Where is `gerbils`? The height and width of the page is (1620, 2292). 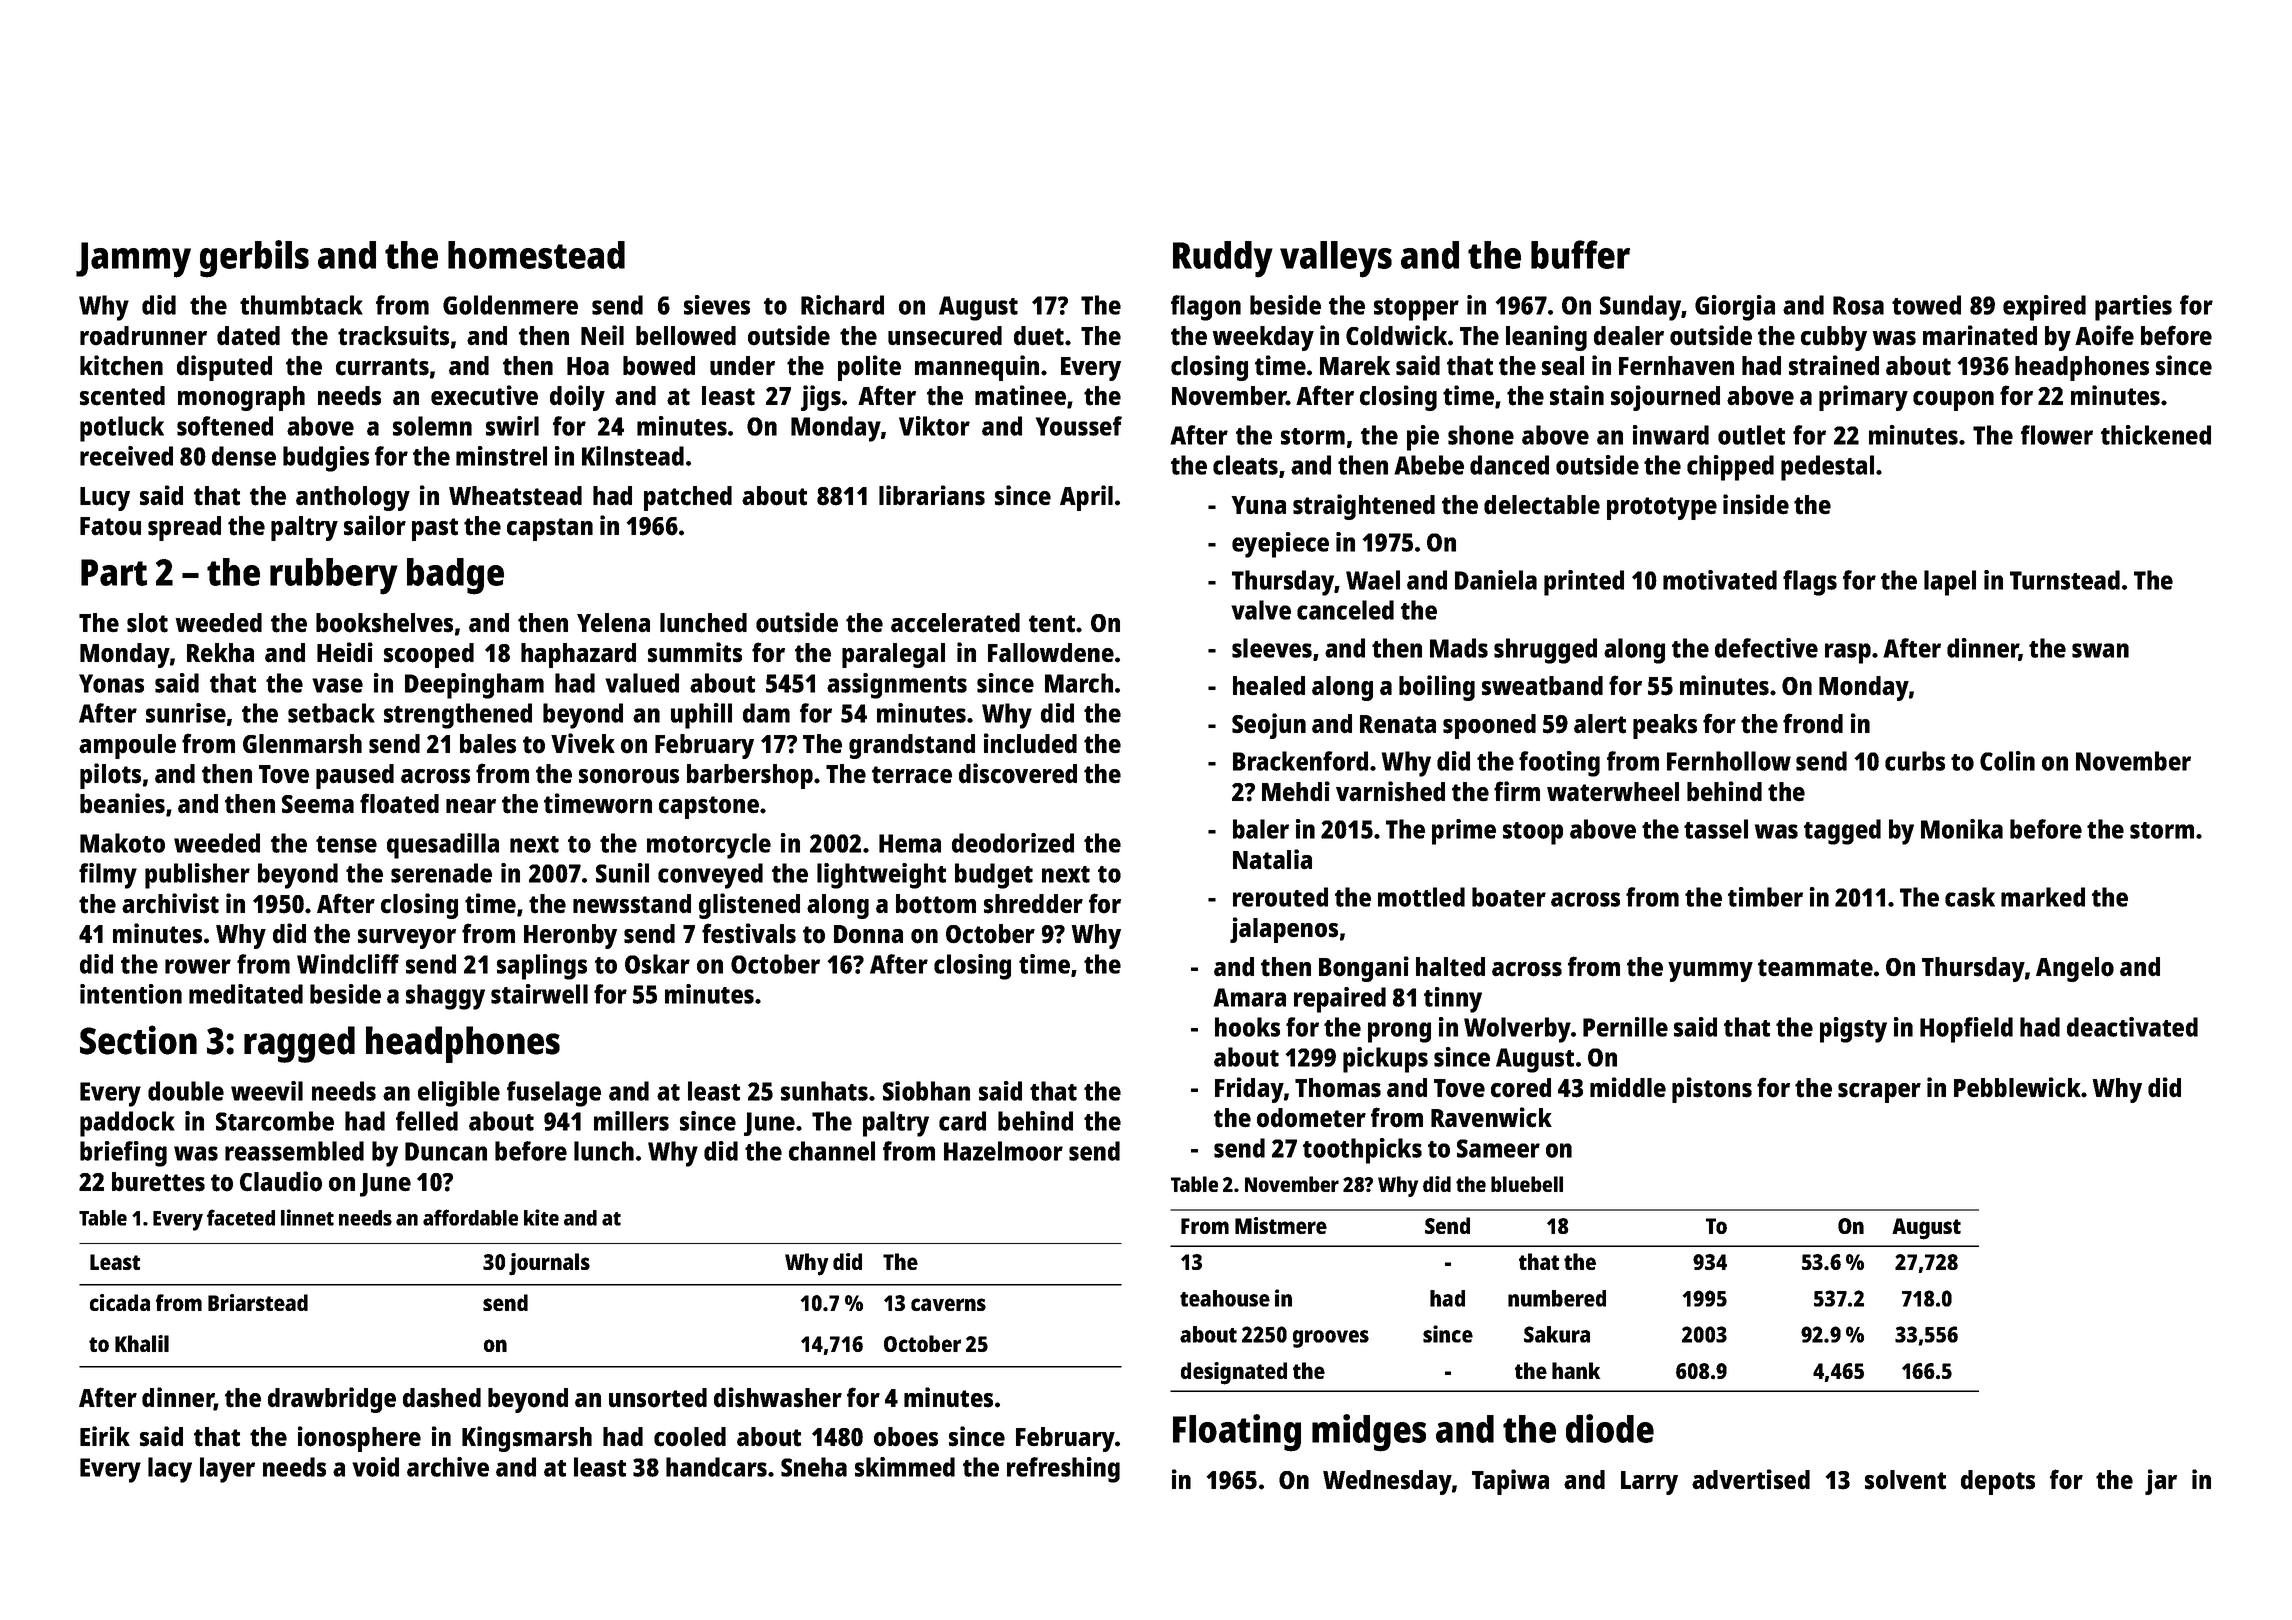 gerbils is located at coordinates (254, 259).
